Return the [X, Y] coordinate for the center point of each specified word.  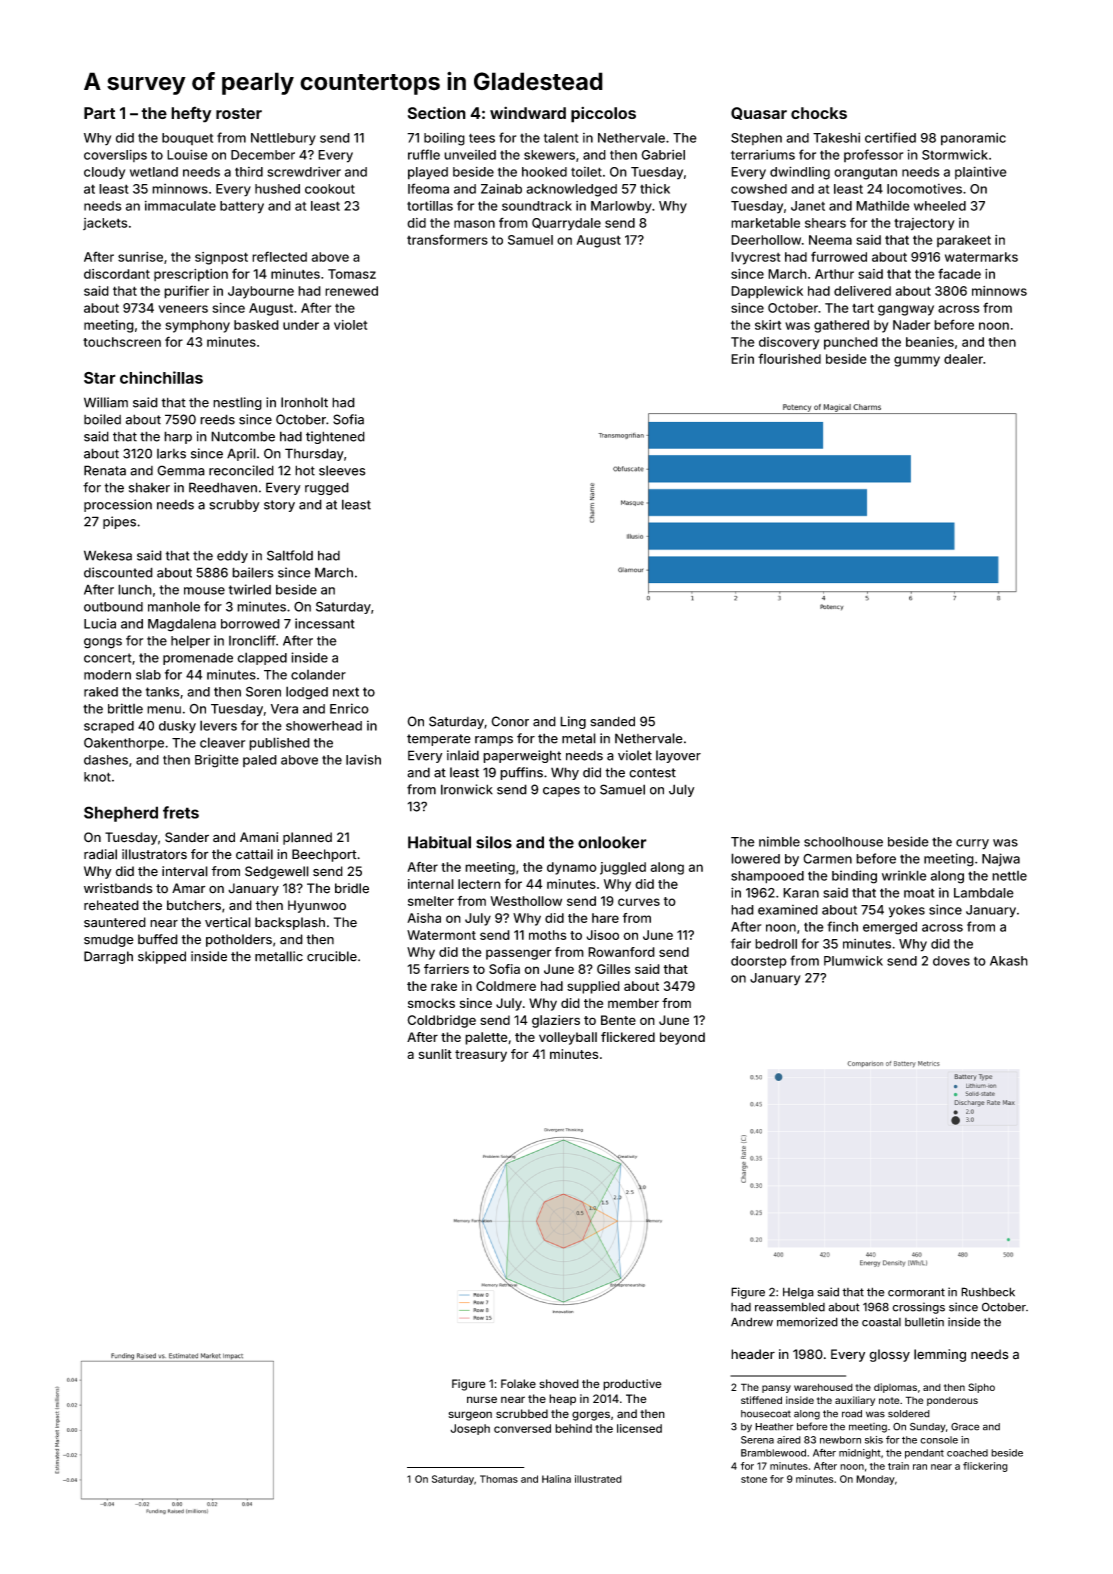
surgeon [470, 1416]
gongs [103, 643]
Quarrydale [566, 224]
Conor [510, 721]
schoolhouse [843, 841]
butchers [194, 905]
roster [239, 113]
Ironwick [467, 789]
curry [972, 844]
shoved [559, 1383]
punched [851, 343]
